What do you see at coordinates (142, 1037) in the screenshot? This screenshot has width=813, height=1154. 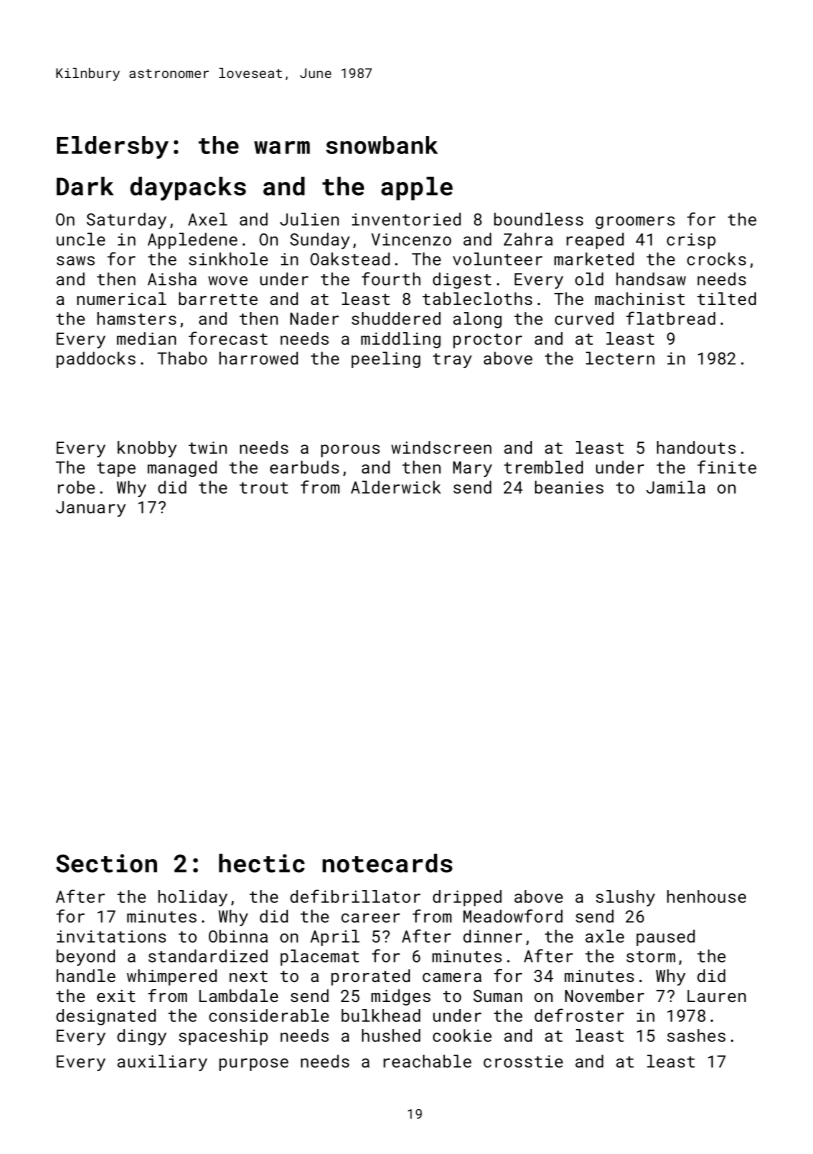 I see `dingy` at bounding box center [142, 1037].
